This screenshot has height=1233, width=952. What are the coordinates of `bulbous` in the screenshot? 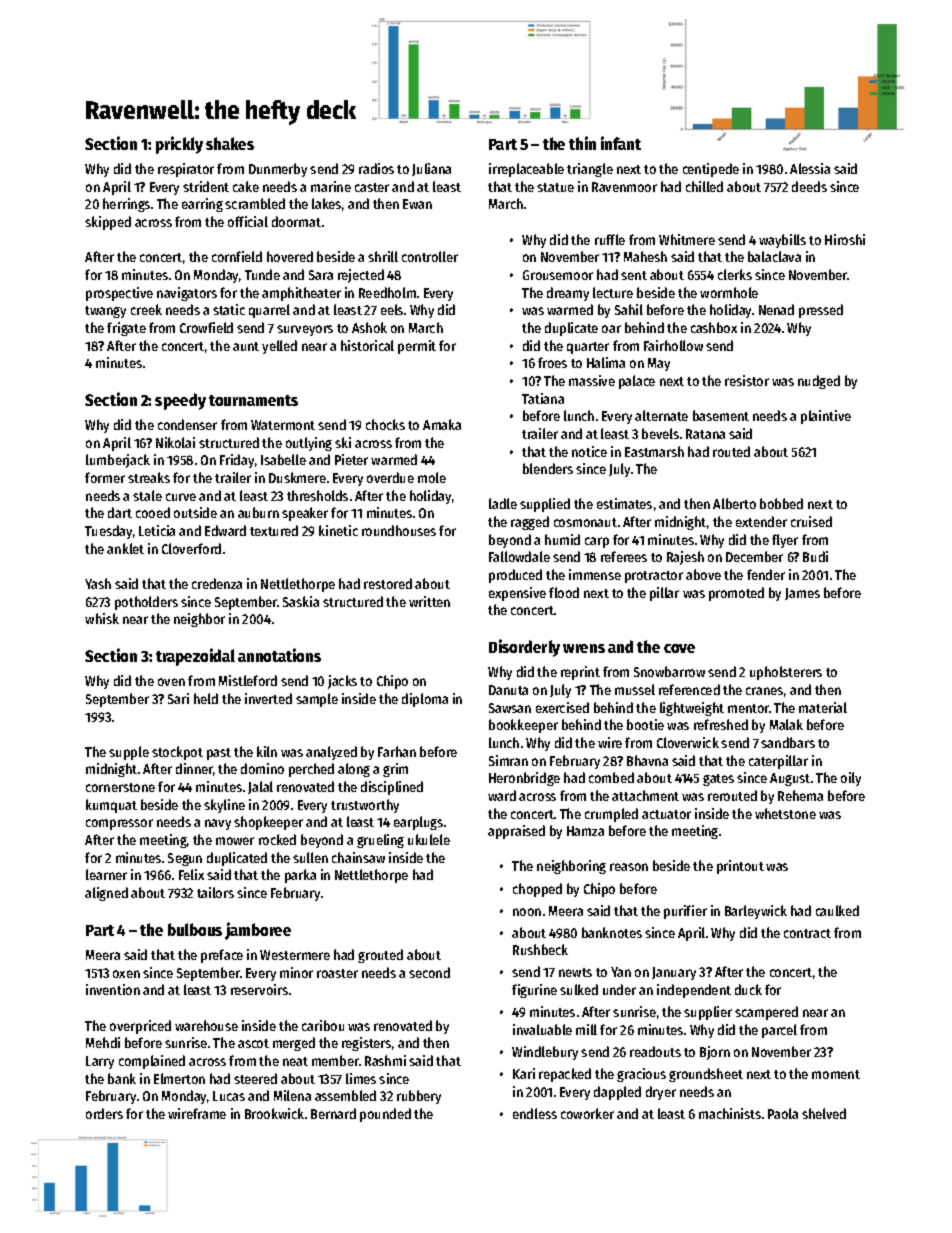 It's located at (195, 929).
